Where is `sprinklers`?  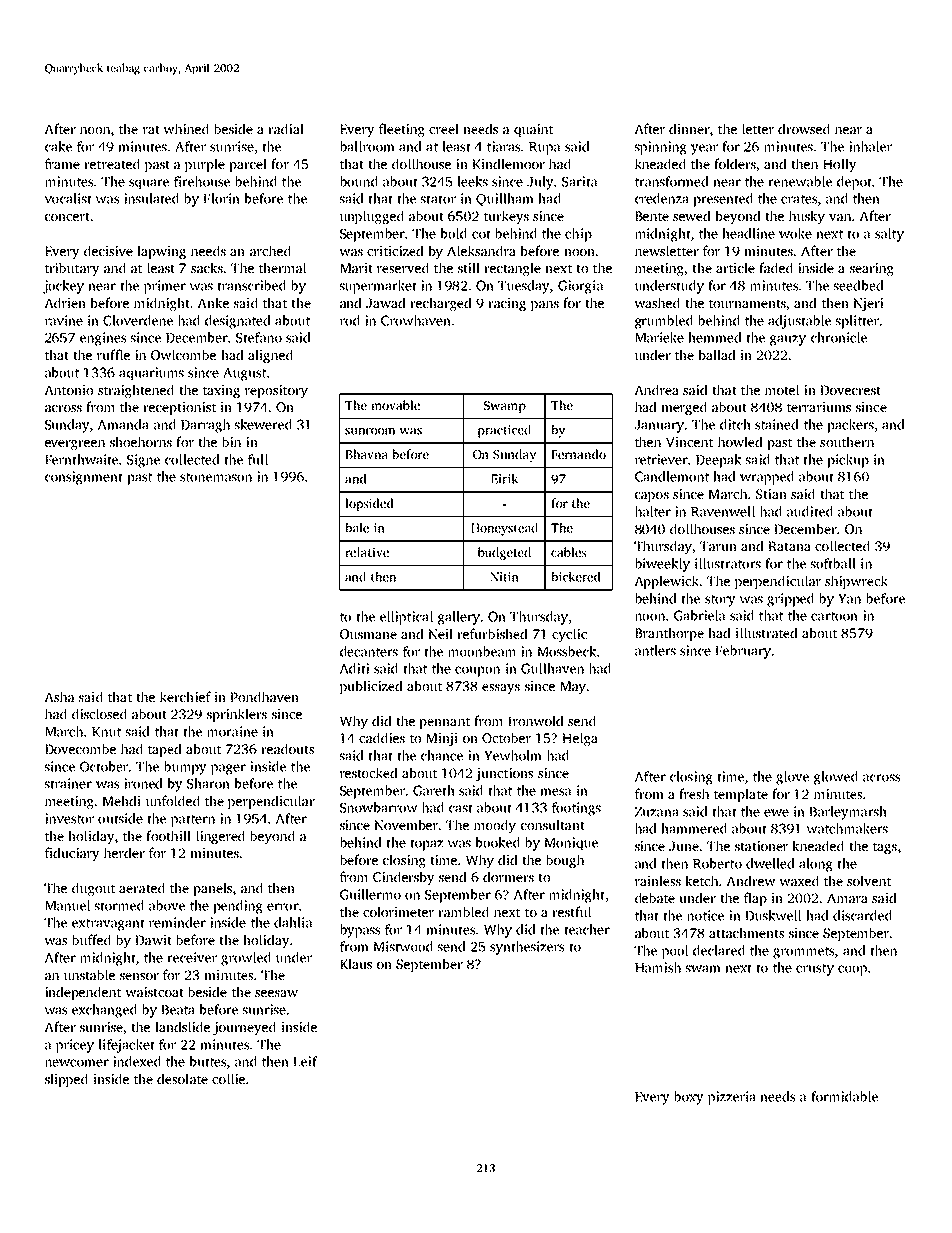
sprinklers is located at coordinates (237, 715).
